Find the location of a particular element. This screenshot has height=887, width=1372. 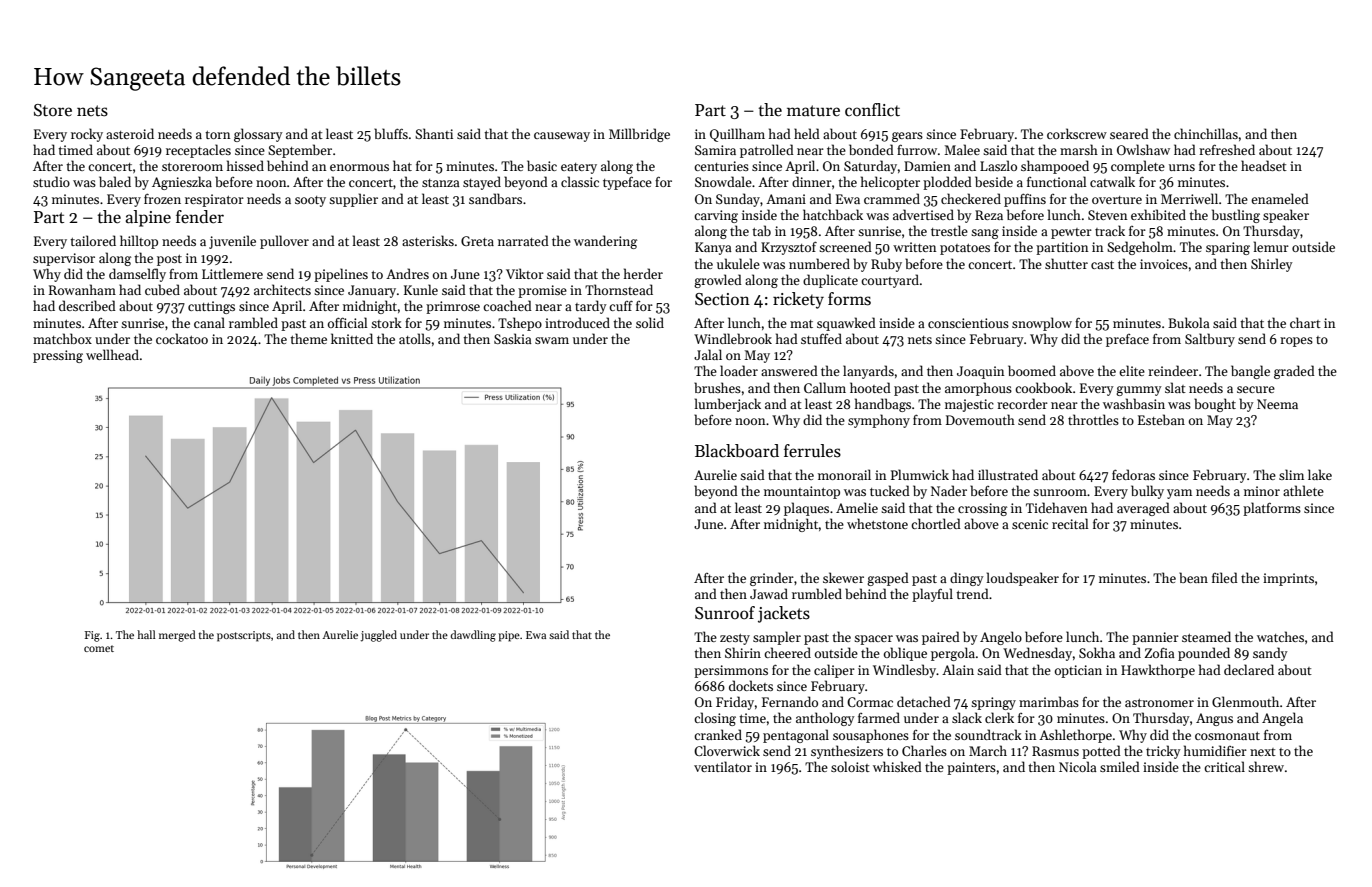

ventilator is located at coordinates (723, 766).
